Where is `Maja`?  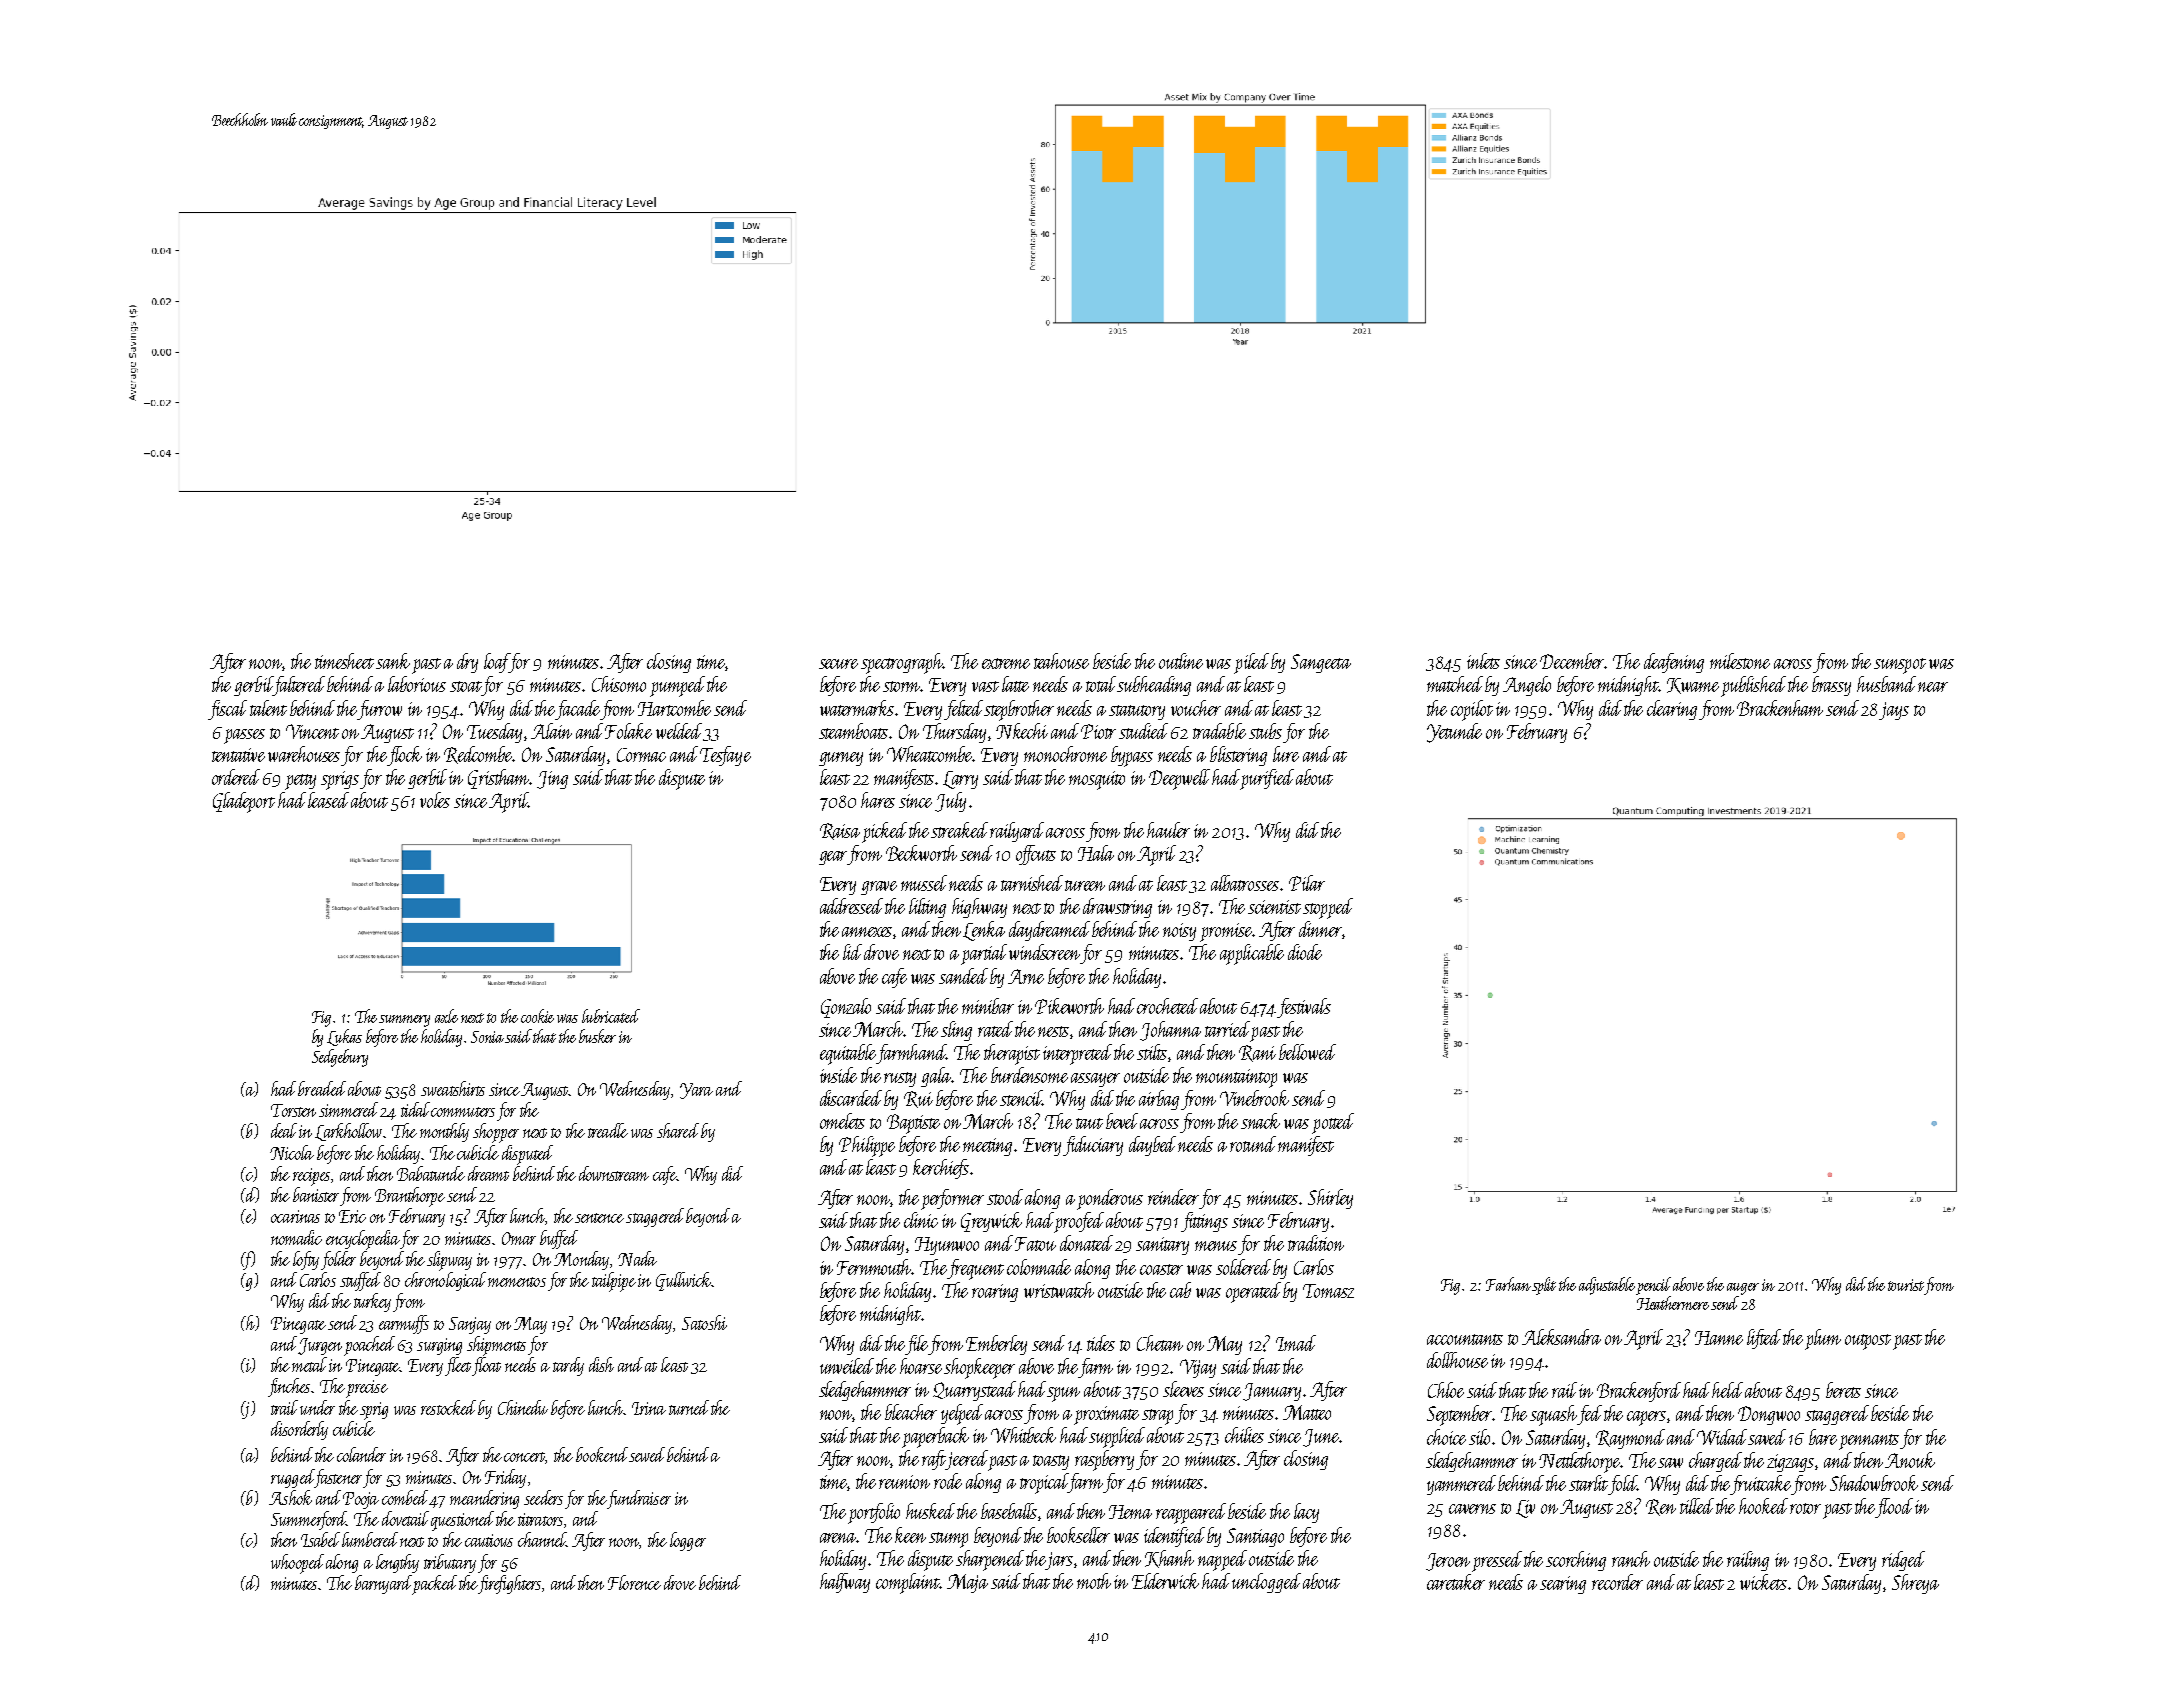 Maja is located at coordinates (967, 1583).
